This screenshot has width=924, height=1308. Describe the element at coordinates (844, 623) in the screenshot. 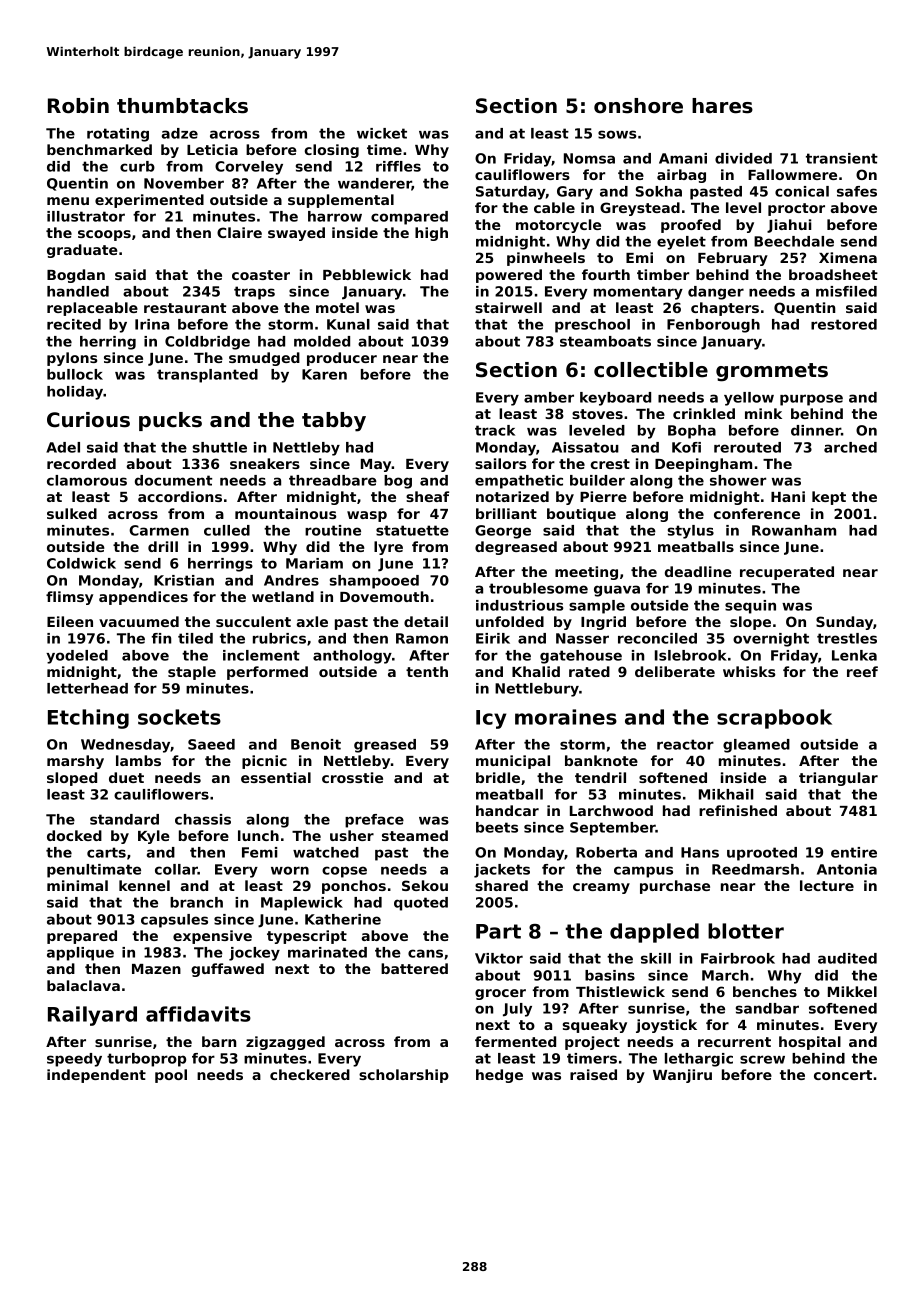

I see `Sunday` at that location.
